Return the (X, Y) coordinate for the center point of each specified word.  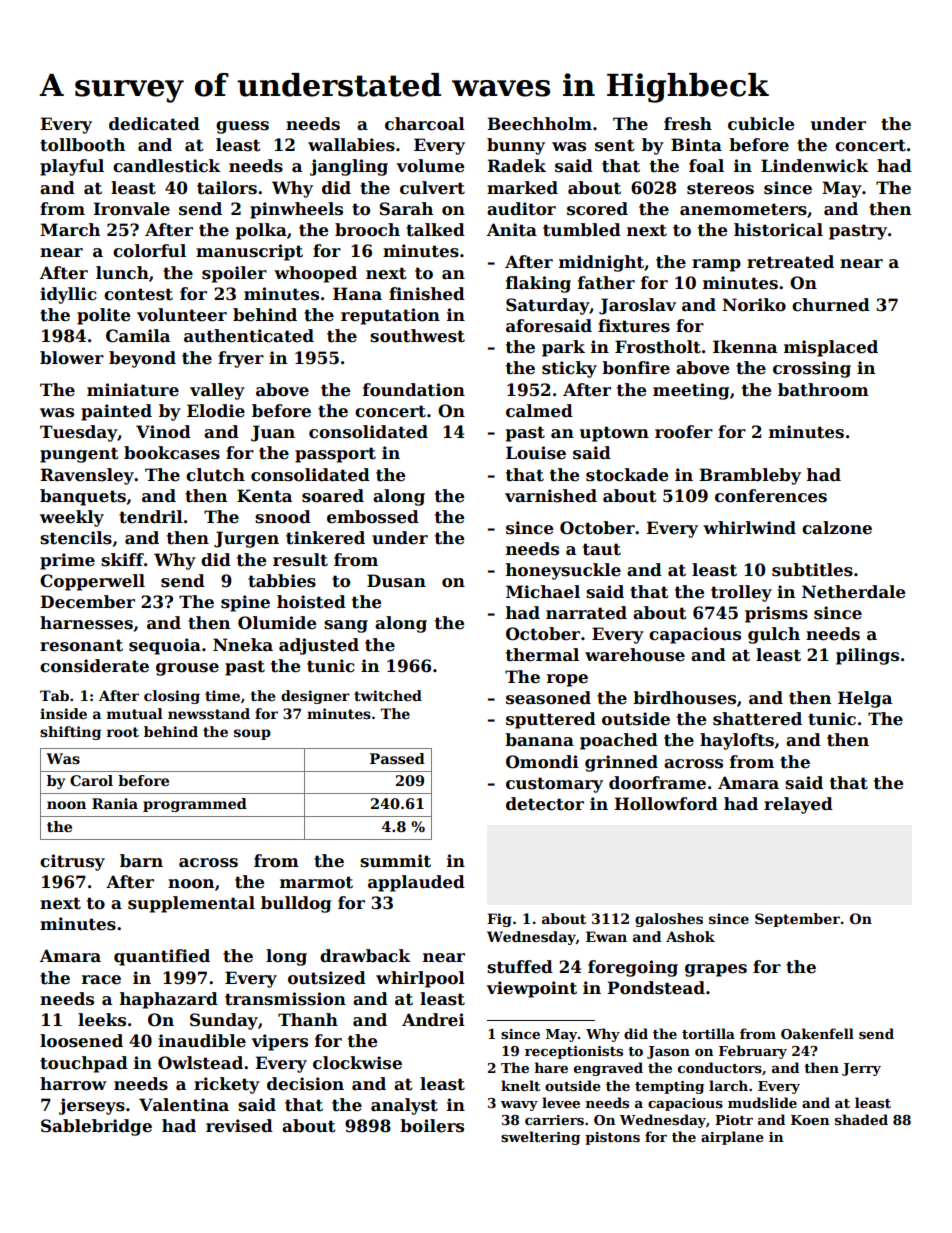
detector (545, 804)
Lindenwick (815, 166)
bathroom (823, 390)
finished (427, 294)
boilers (432, 1126)
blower (72, 358)
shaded (861, 1119)
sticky (569, 369)
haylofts (737, 741)
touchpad (84, 1064)
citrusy (72, 862)
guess (242, 127)
